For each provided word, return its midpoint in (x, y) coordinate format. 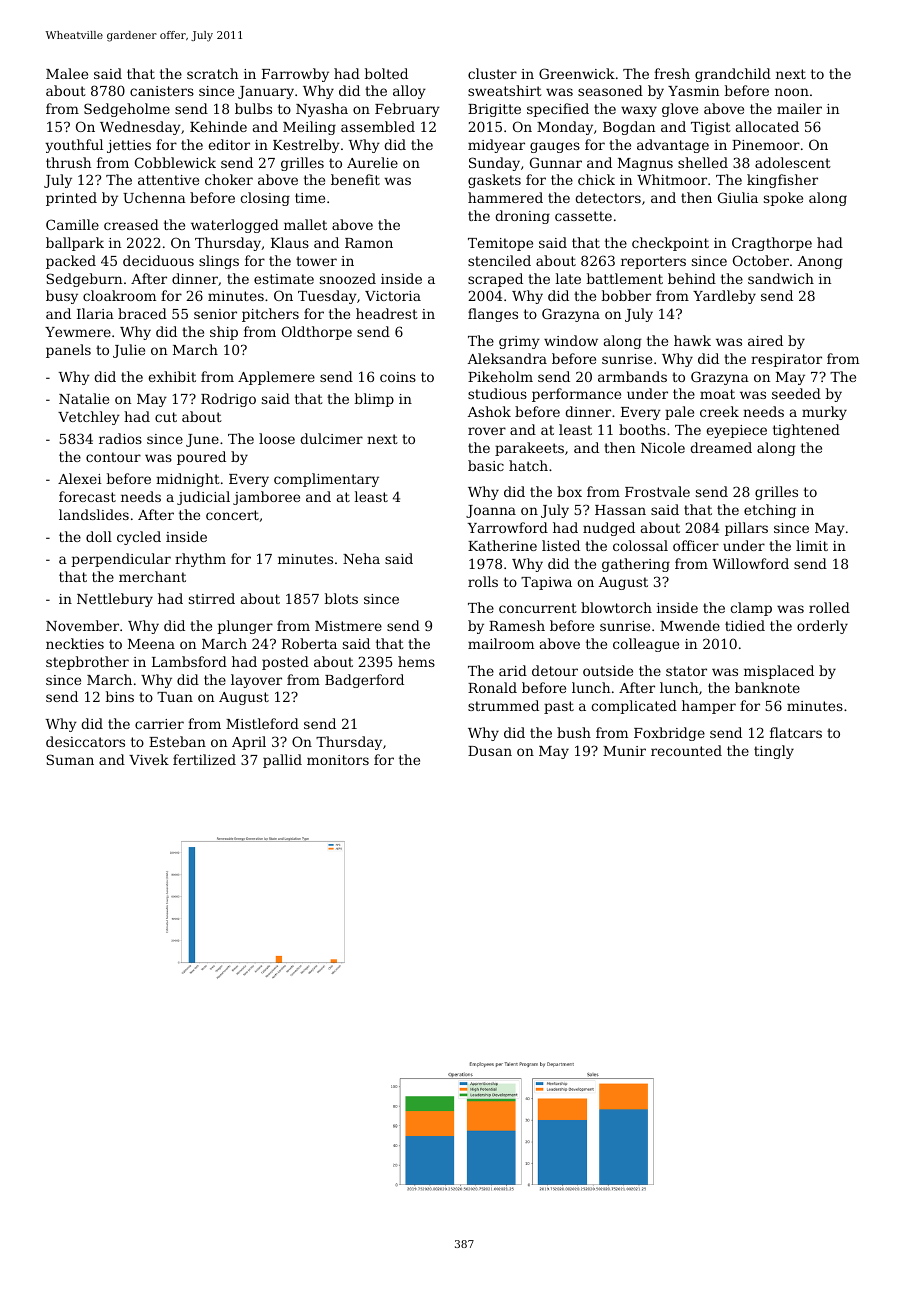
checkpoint (670, 244)
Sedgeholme (127, 110)
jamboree (266, 498)
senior (215, 314)
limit (812, 545)
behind (692, 278)
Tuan (175, 697)
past (559, 707)
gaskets (494, 181)
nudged (609, 529)
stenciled (499, 260)
